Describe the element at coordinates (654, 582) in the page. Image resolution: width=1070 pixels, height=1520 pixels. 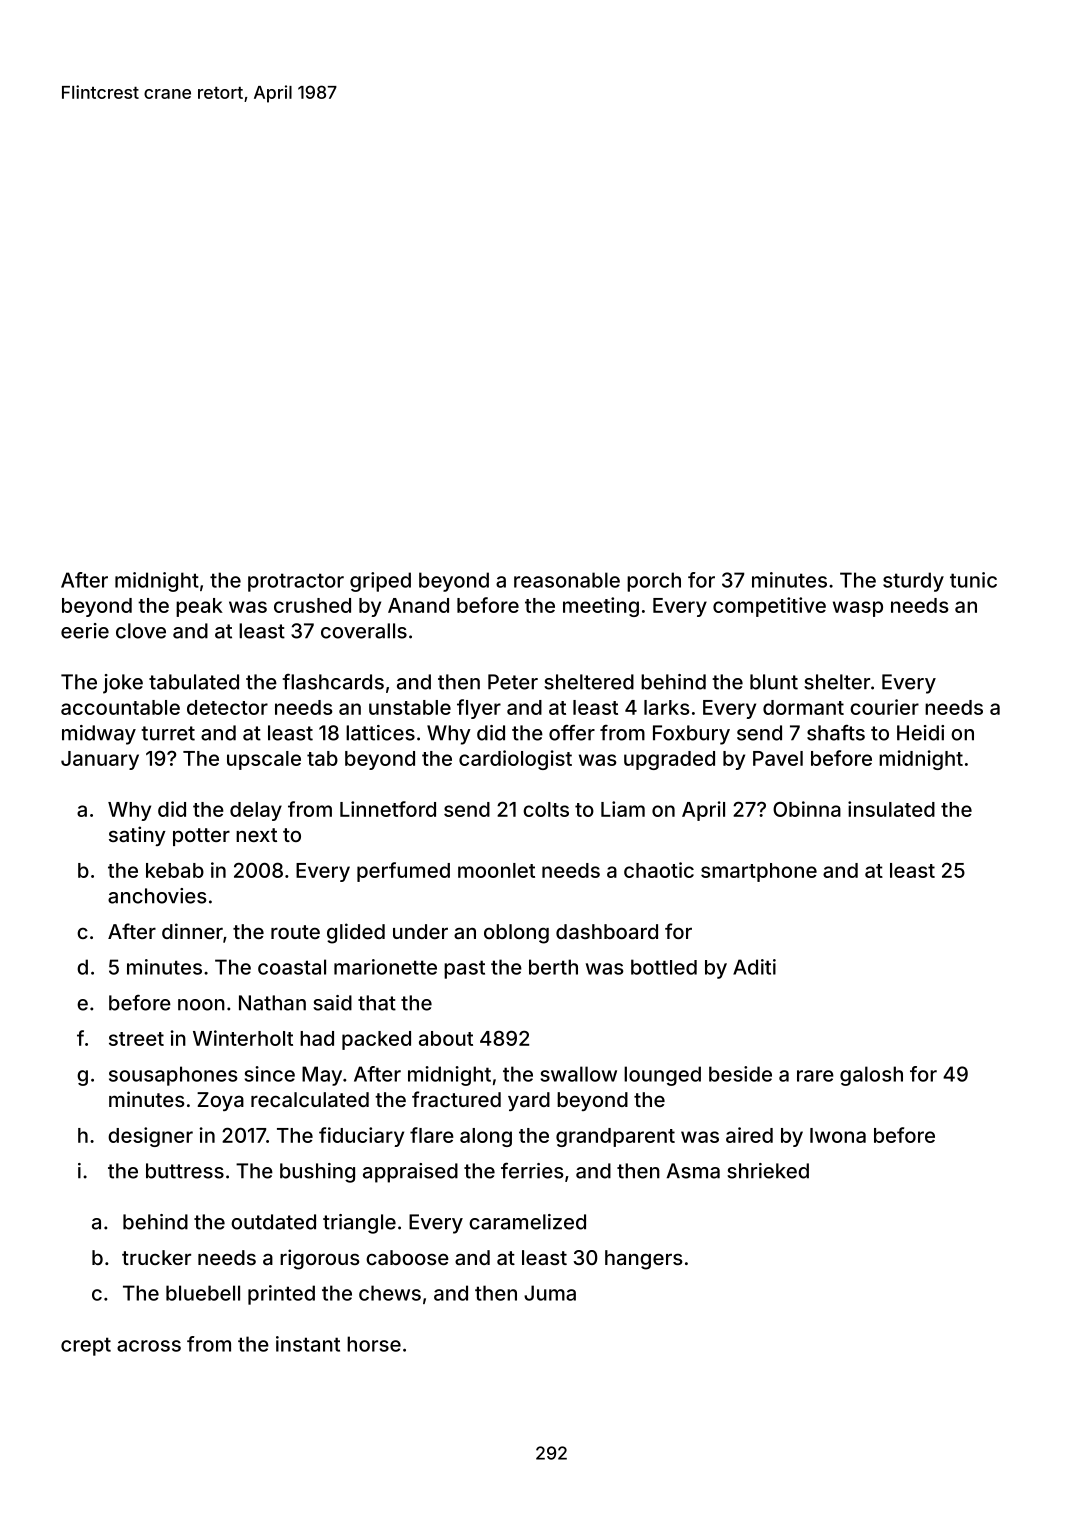
I see `porch` at that location.
